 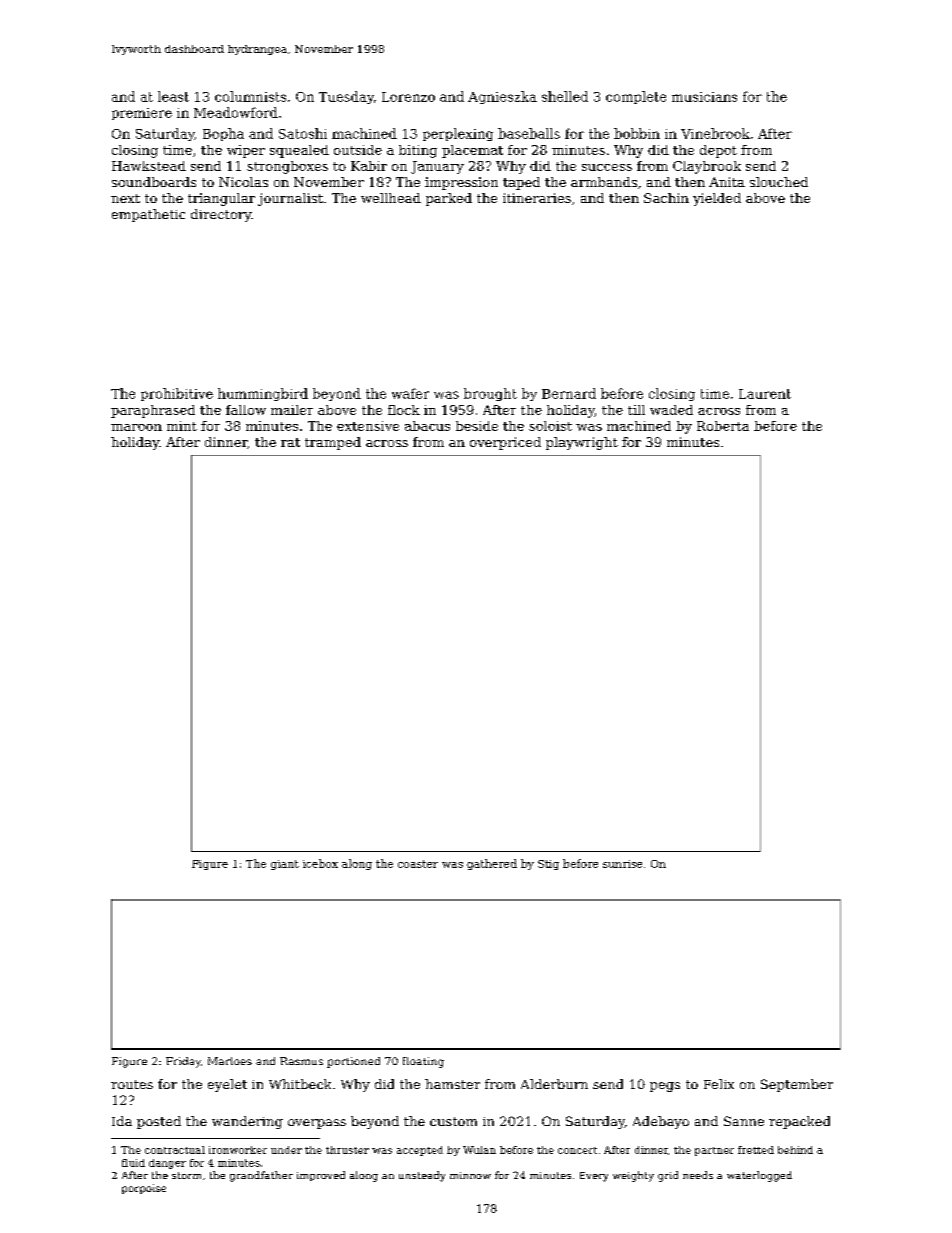 What do you see at coordinates (418, 864) in the page?
I see `coaster` at bounding box center [418, 864].
